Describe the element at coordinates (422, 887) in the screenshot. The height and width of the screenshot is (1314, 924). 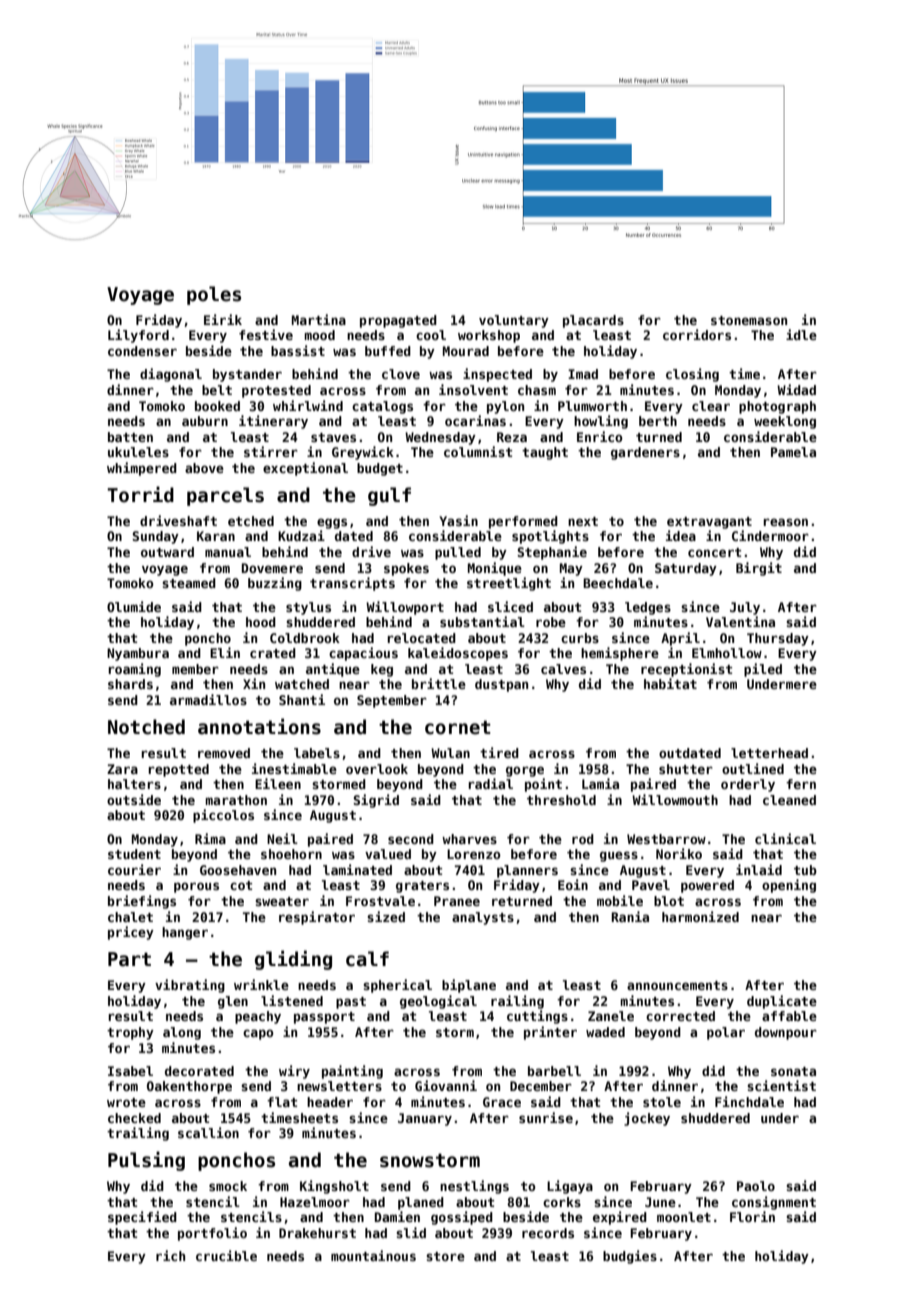
I see `graters` at that location.
